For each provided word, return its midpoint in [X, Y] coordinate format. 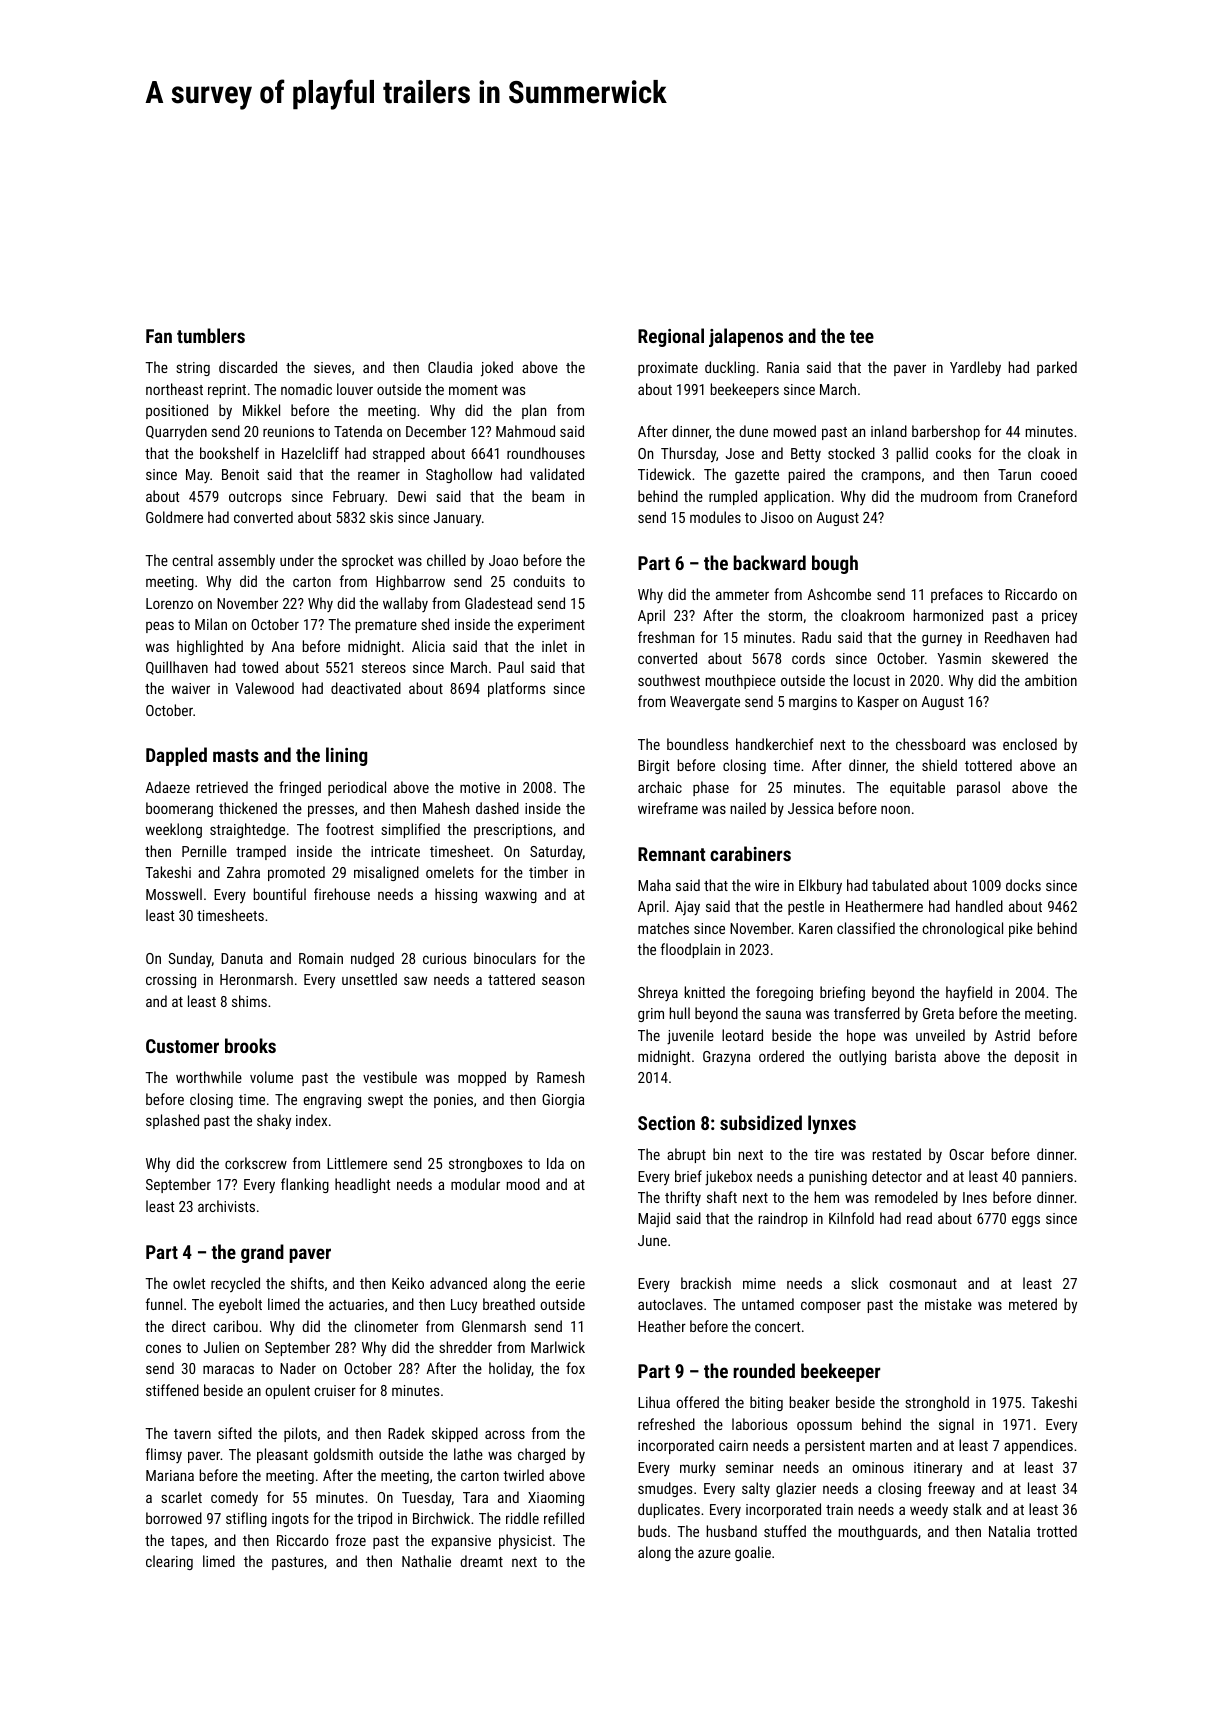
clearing [169, 1562]
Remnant [671, 854]
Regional [671, 337]
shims [249, 1001]
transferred [867, 1013]
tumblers [211, 335]
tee [862, 336]
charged [541, 1455]
